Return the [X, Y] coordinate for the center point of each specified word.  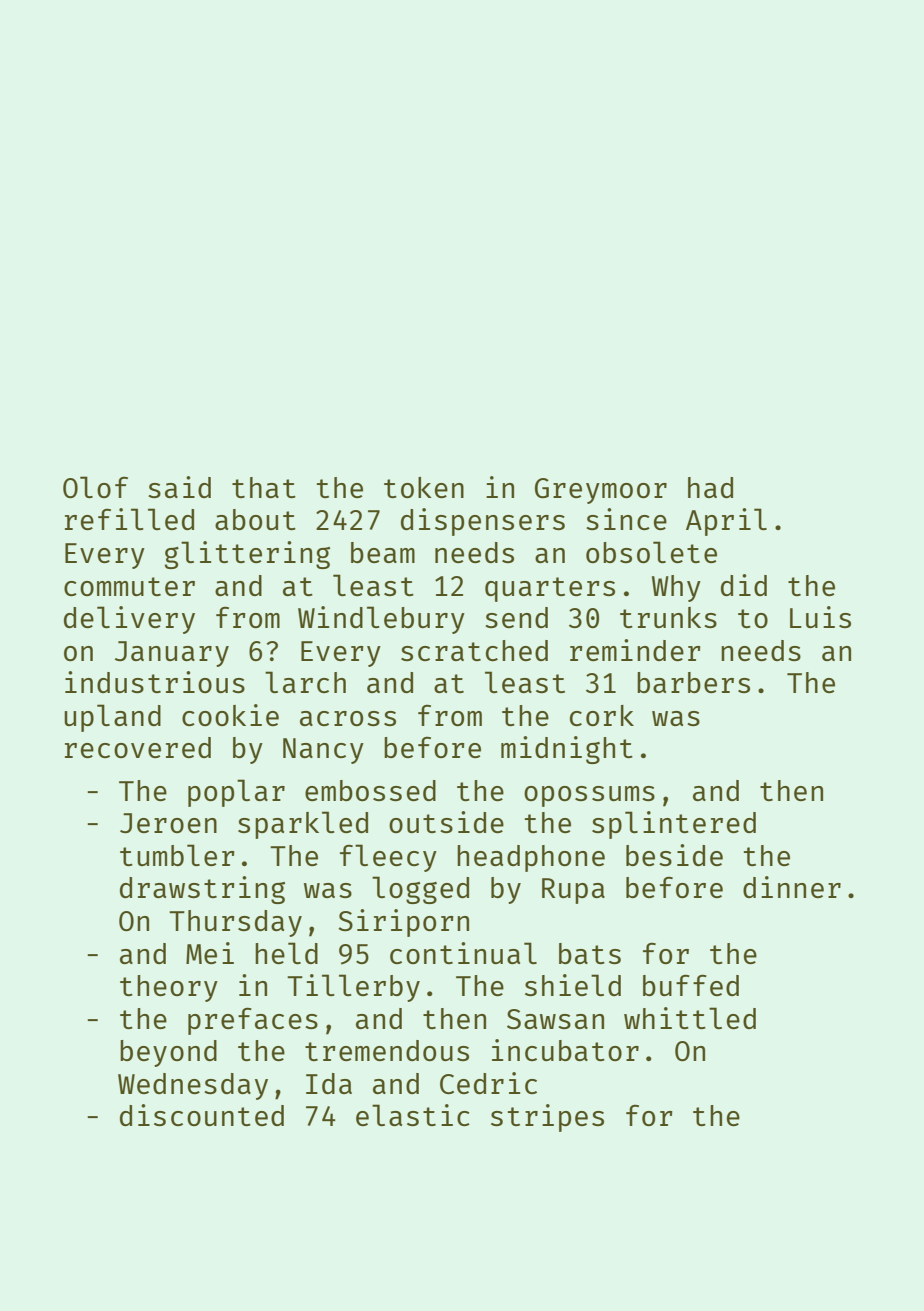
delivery [129, 620]
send [516, 617]
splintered [674, 825]
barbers [693, 682]
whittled [690, 1018]
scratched [474, 650]
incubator [565, 1050]
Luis [820, 617]
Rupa [573, 891]
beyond [168, 1053]
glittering [247, 555]
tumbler [177, 855]
